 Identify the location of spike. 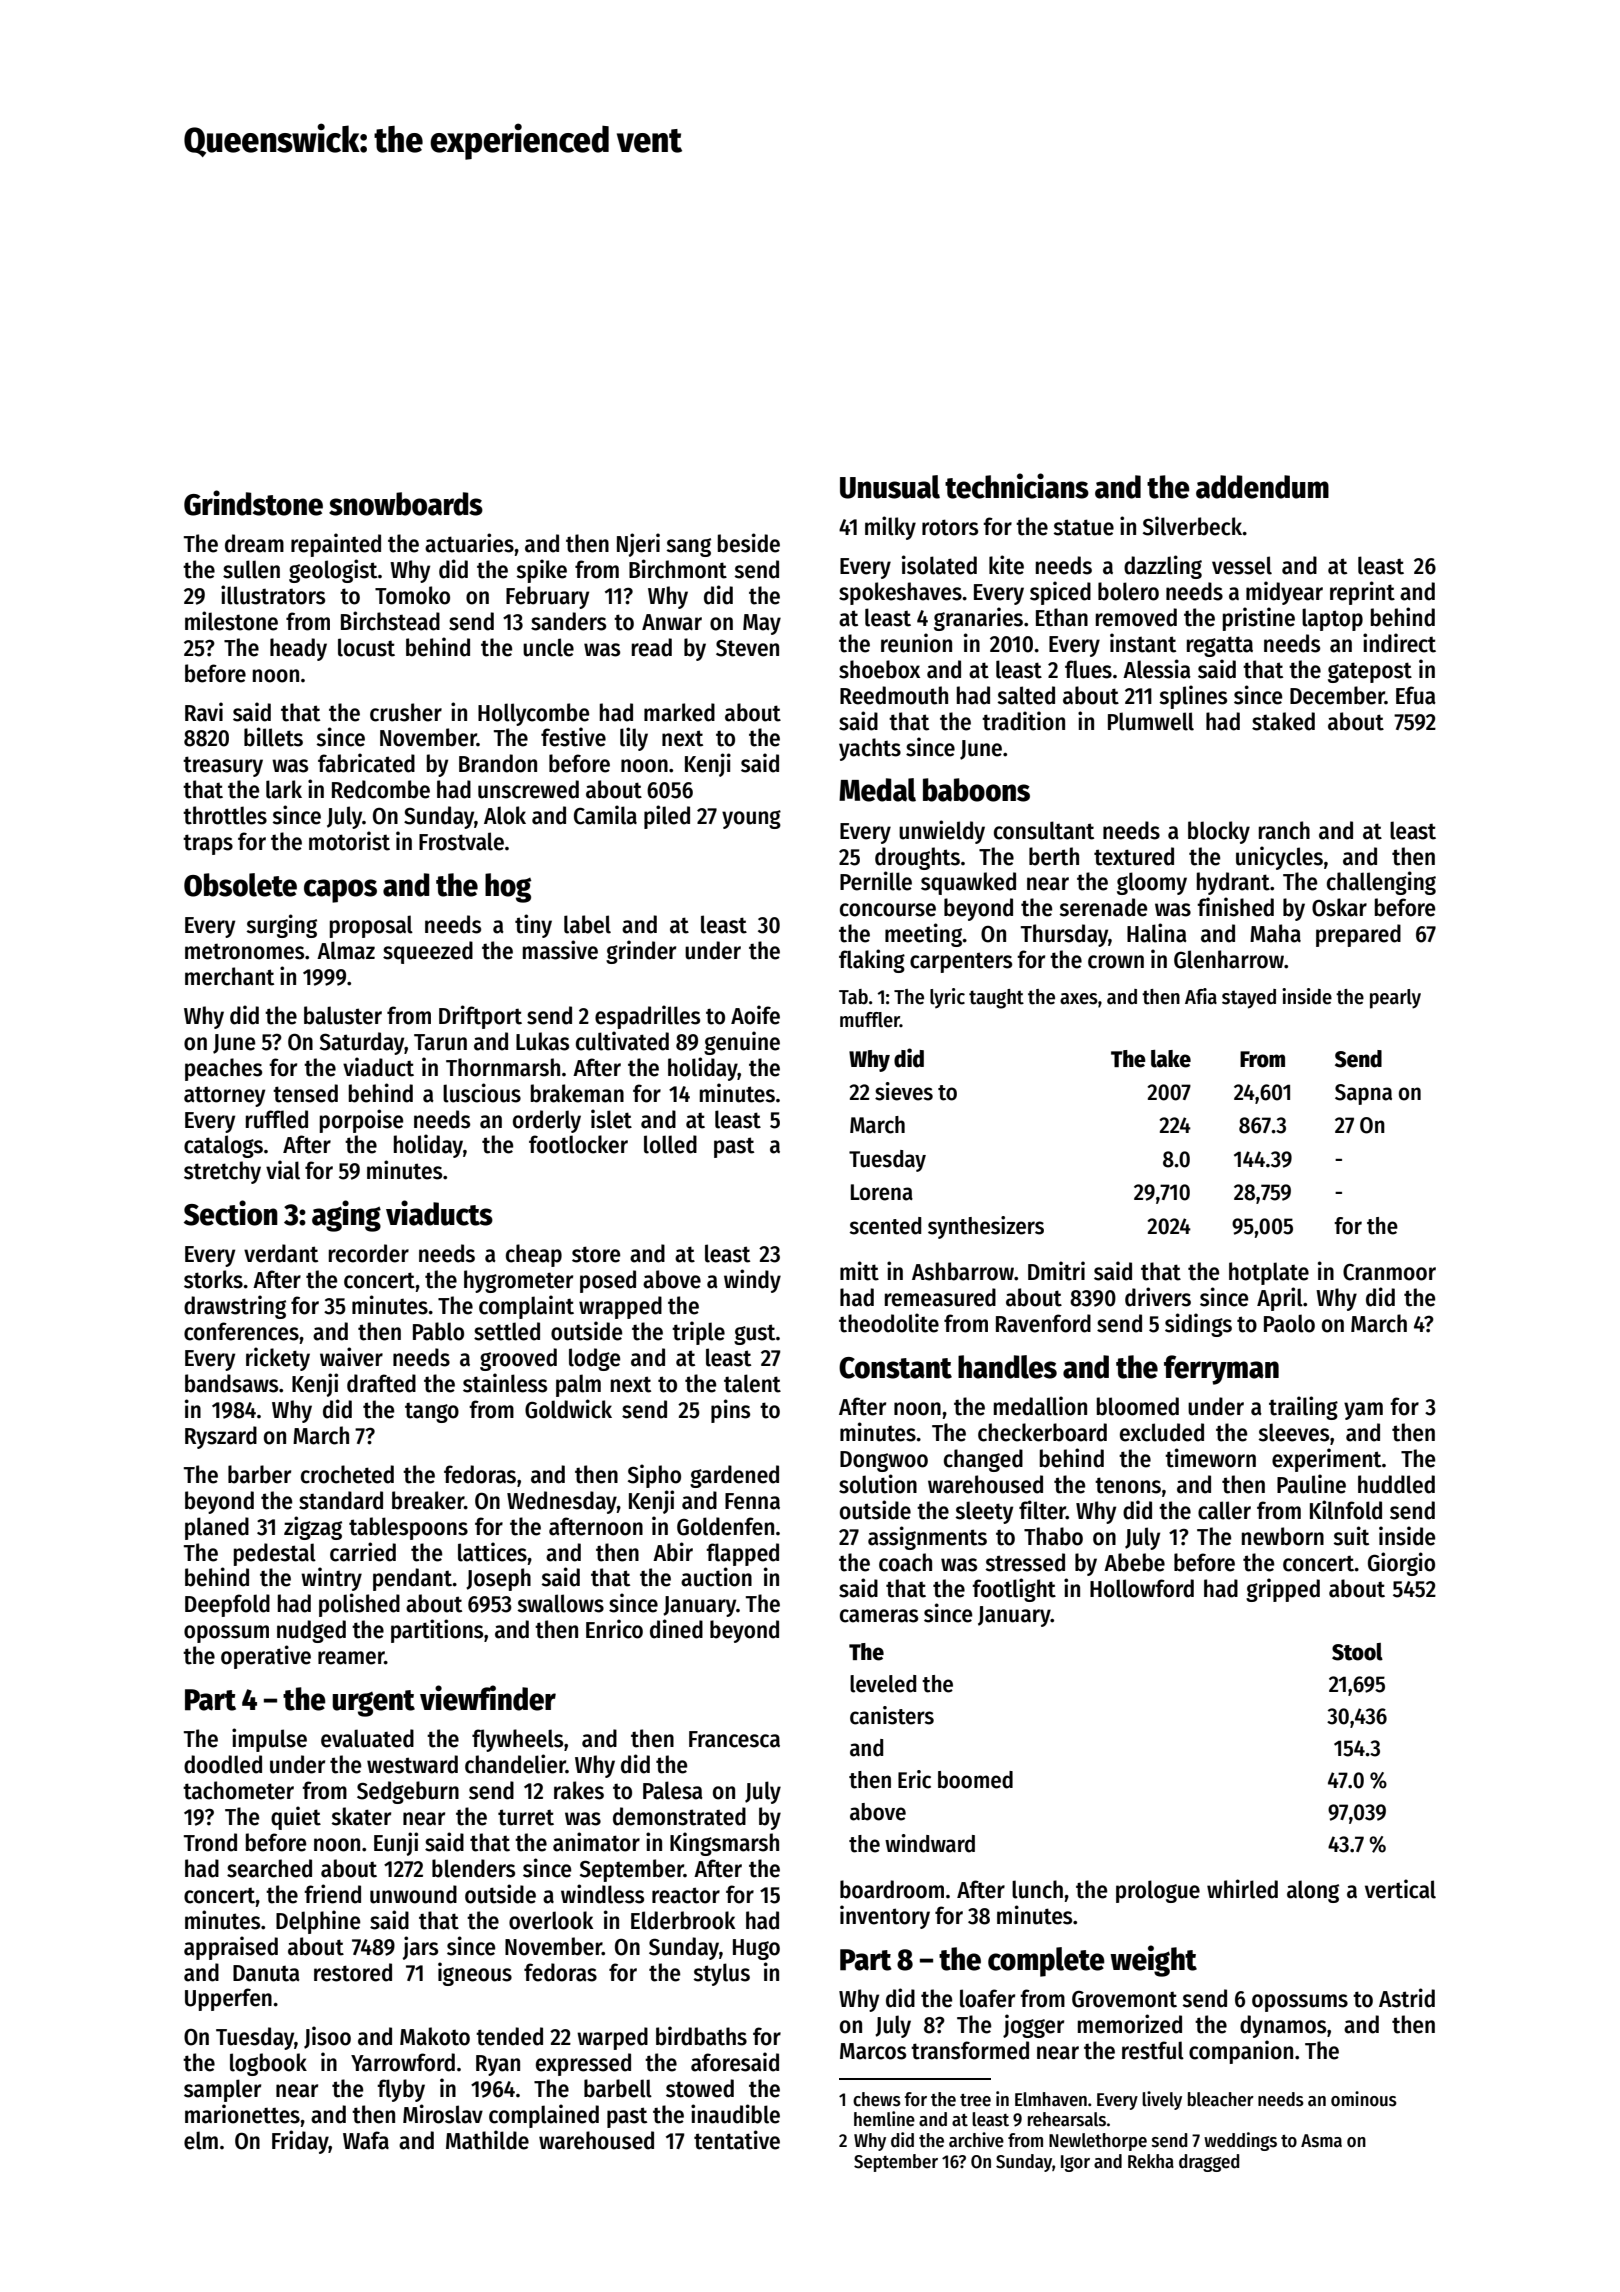
(541, 571).
